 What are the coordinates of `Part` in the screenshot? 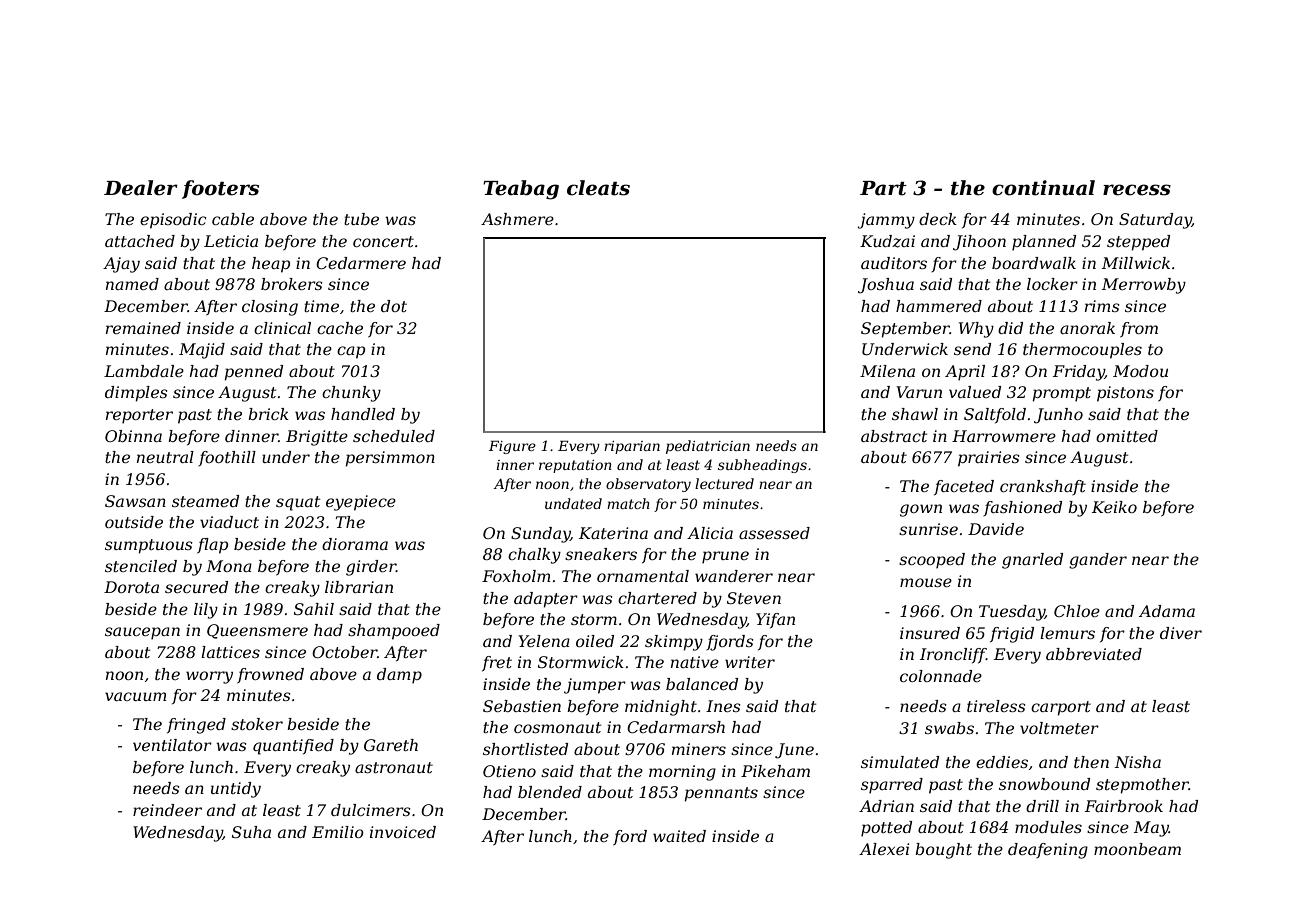 It's located at (883, 188).
